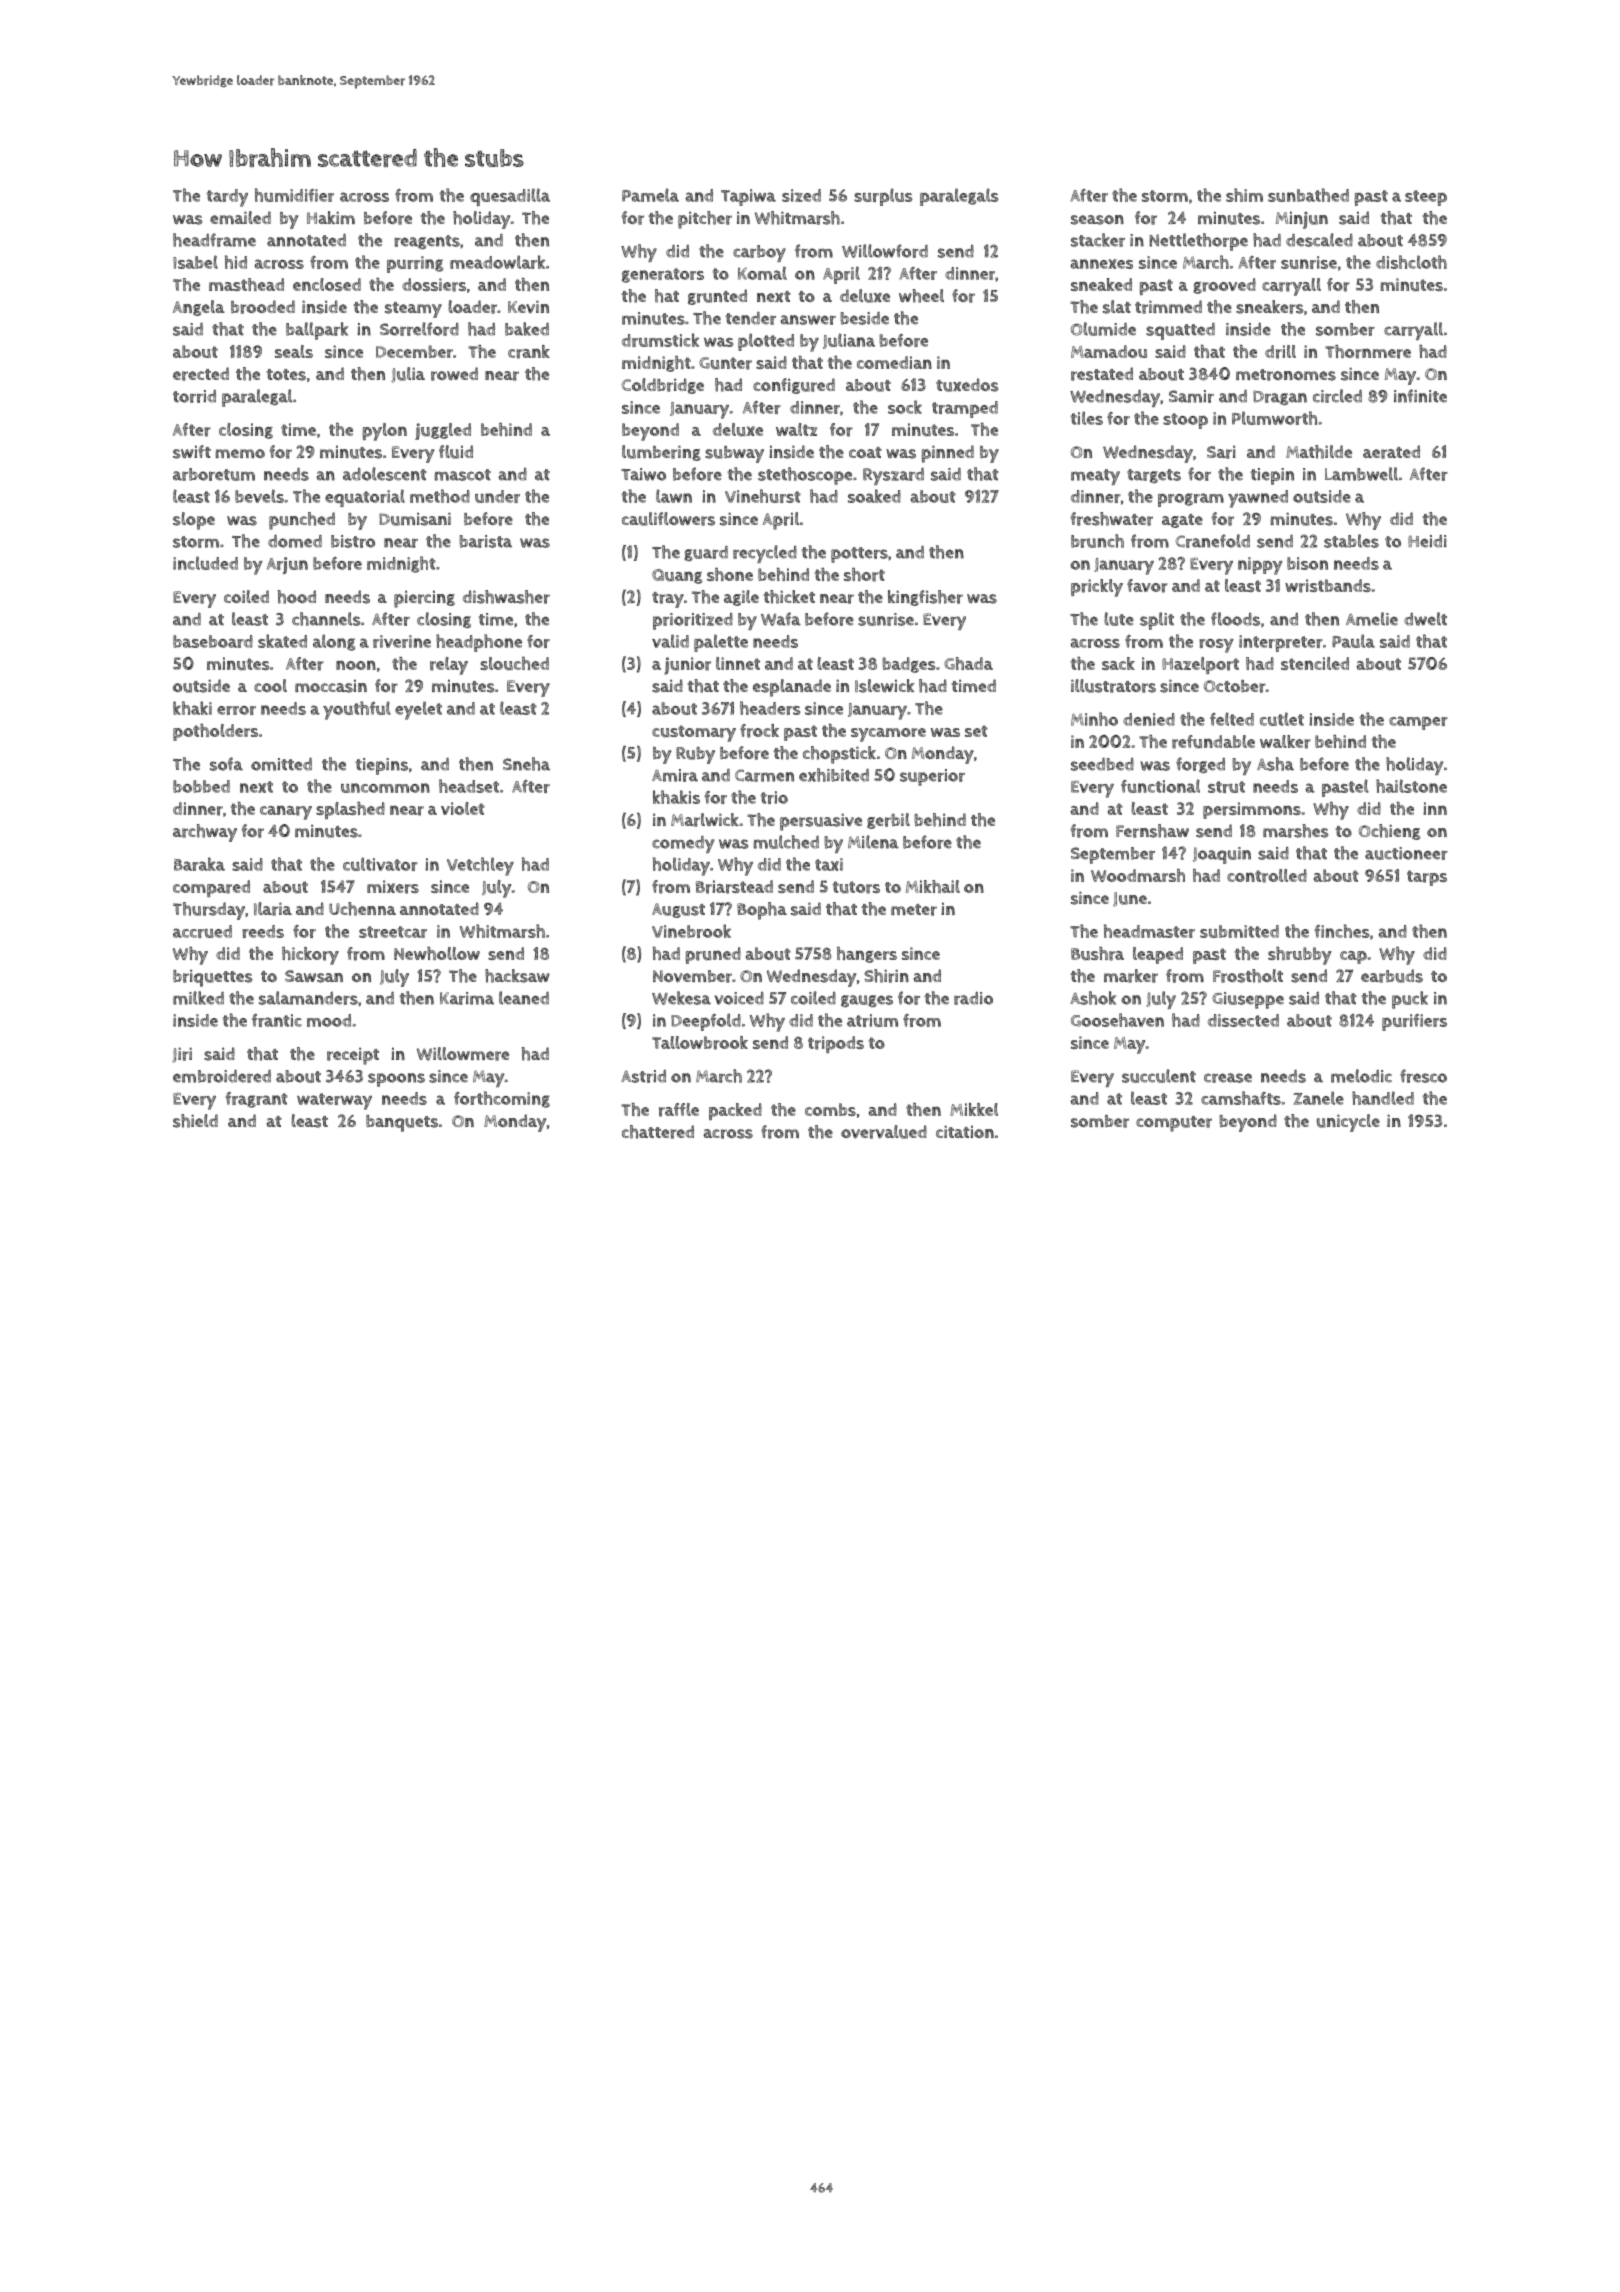  What do you see at coordinates (506, 597) in the image?
I see `dishwasher` at bounding box center [506, 597].
